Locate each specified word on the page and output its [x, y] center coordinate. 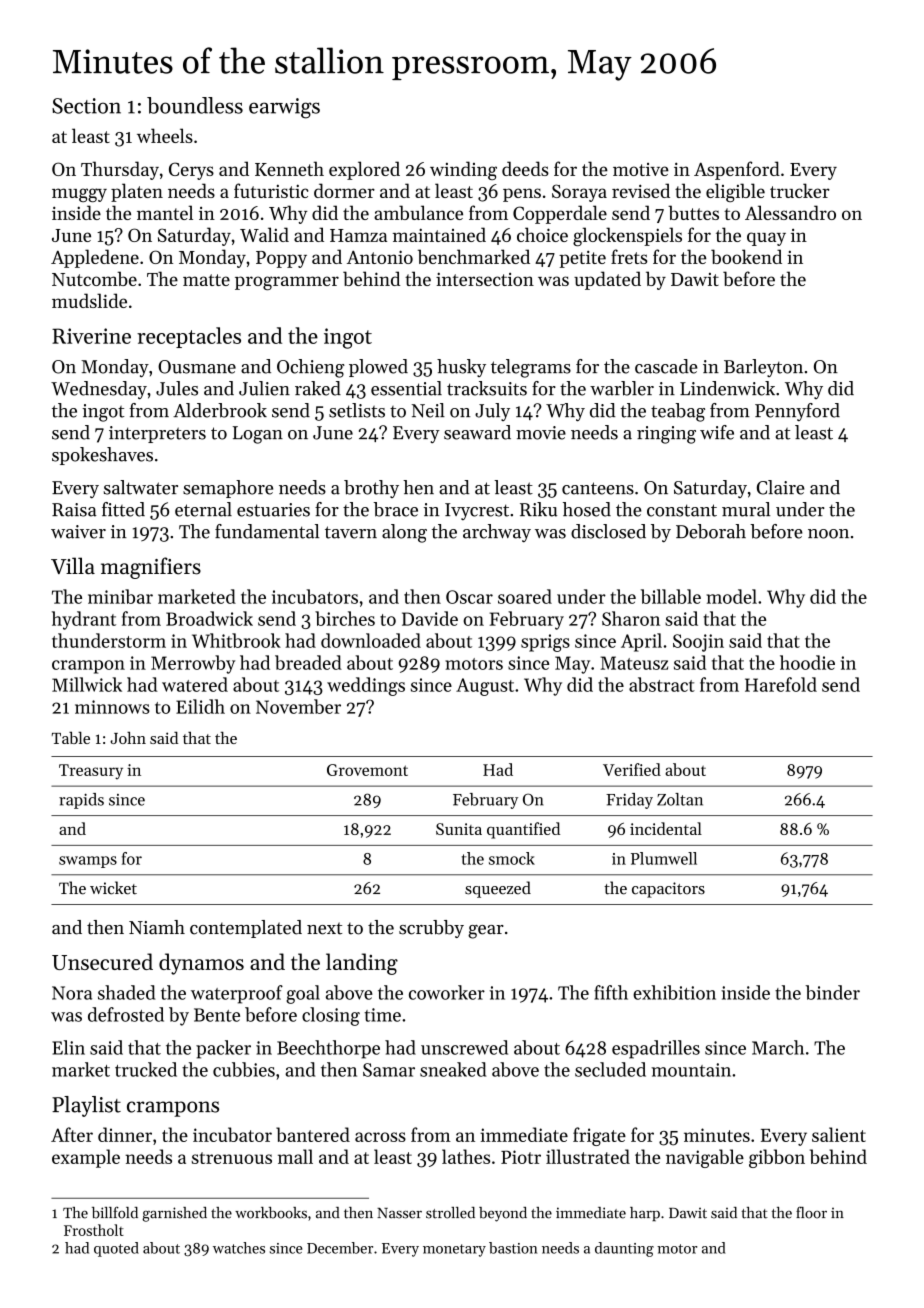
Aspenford [737, 170]
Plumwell [664, 858]
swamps [88, 862]
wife [717, 432]
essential [406, 388]
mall [295, 1156]
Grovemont [367, 770]
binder [832, 992]
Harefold [781, 684]
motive [641, 169]
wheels [165, 135]
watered [195, 684]
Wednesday [99, 390]
